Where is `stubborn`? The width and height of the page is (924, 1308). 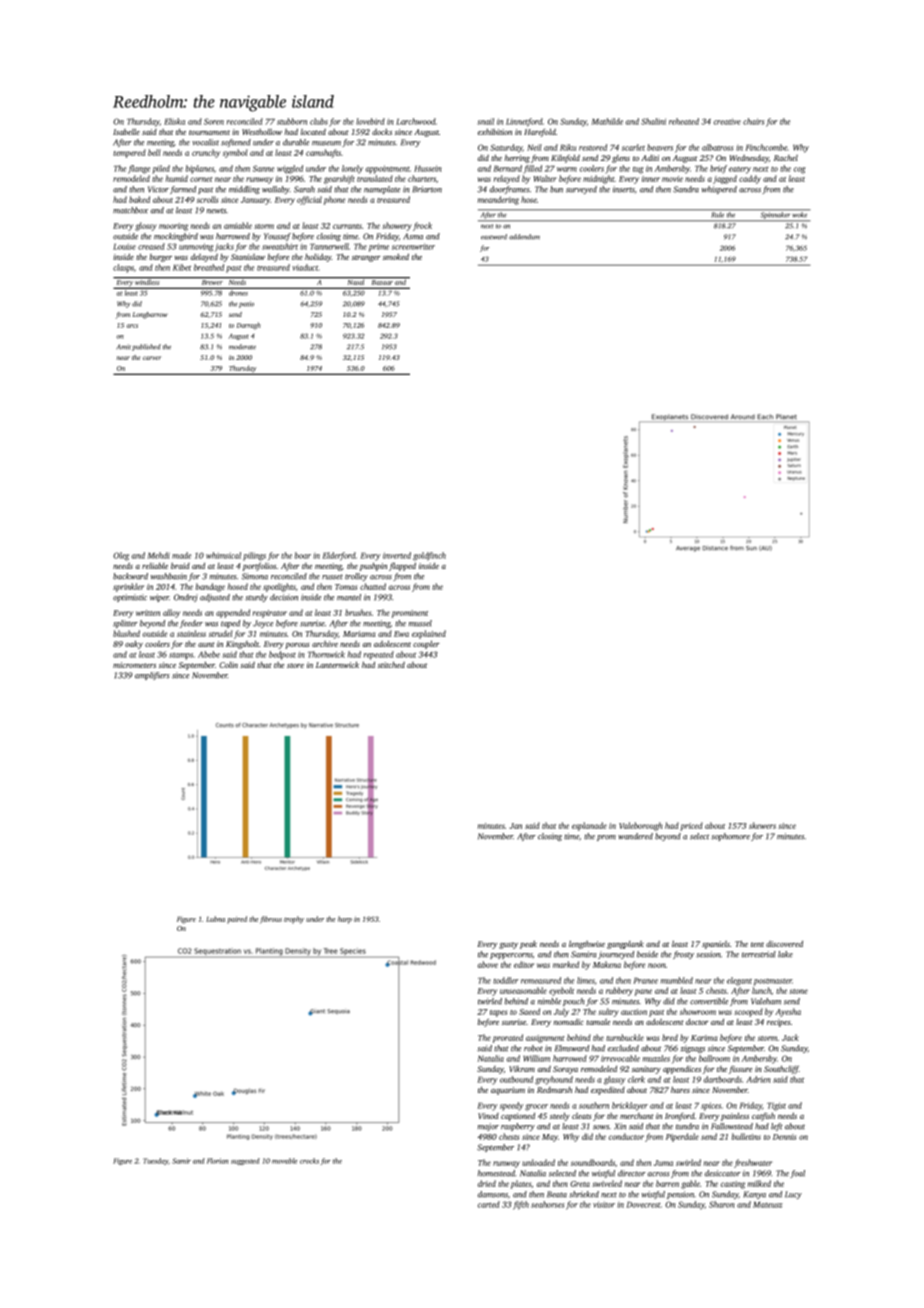 stubborn is located at coordinates (292, 121).
